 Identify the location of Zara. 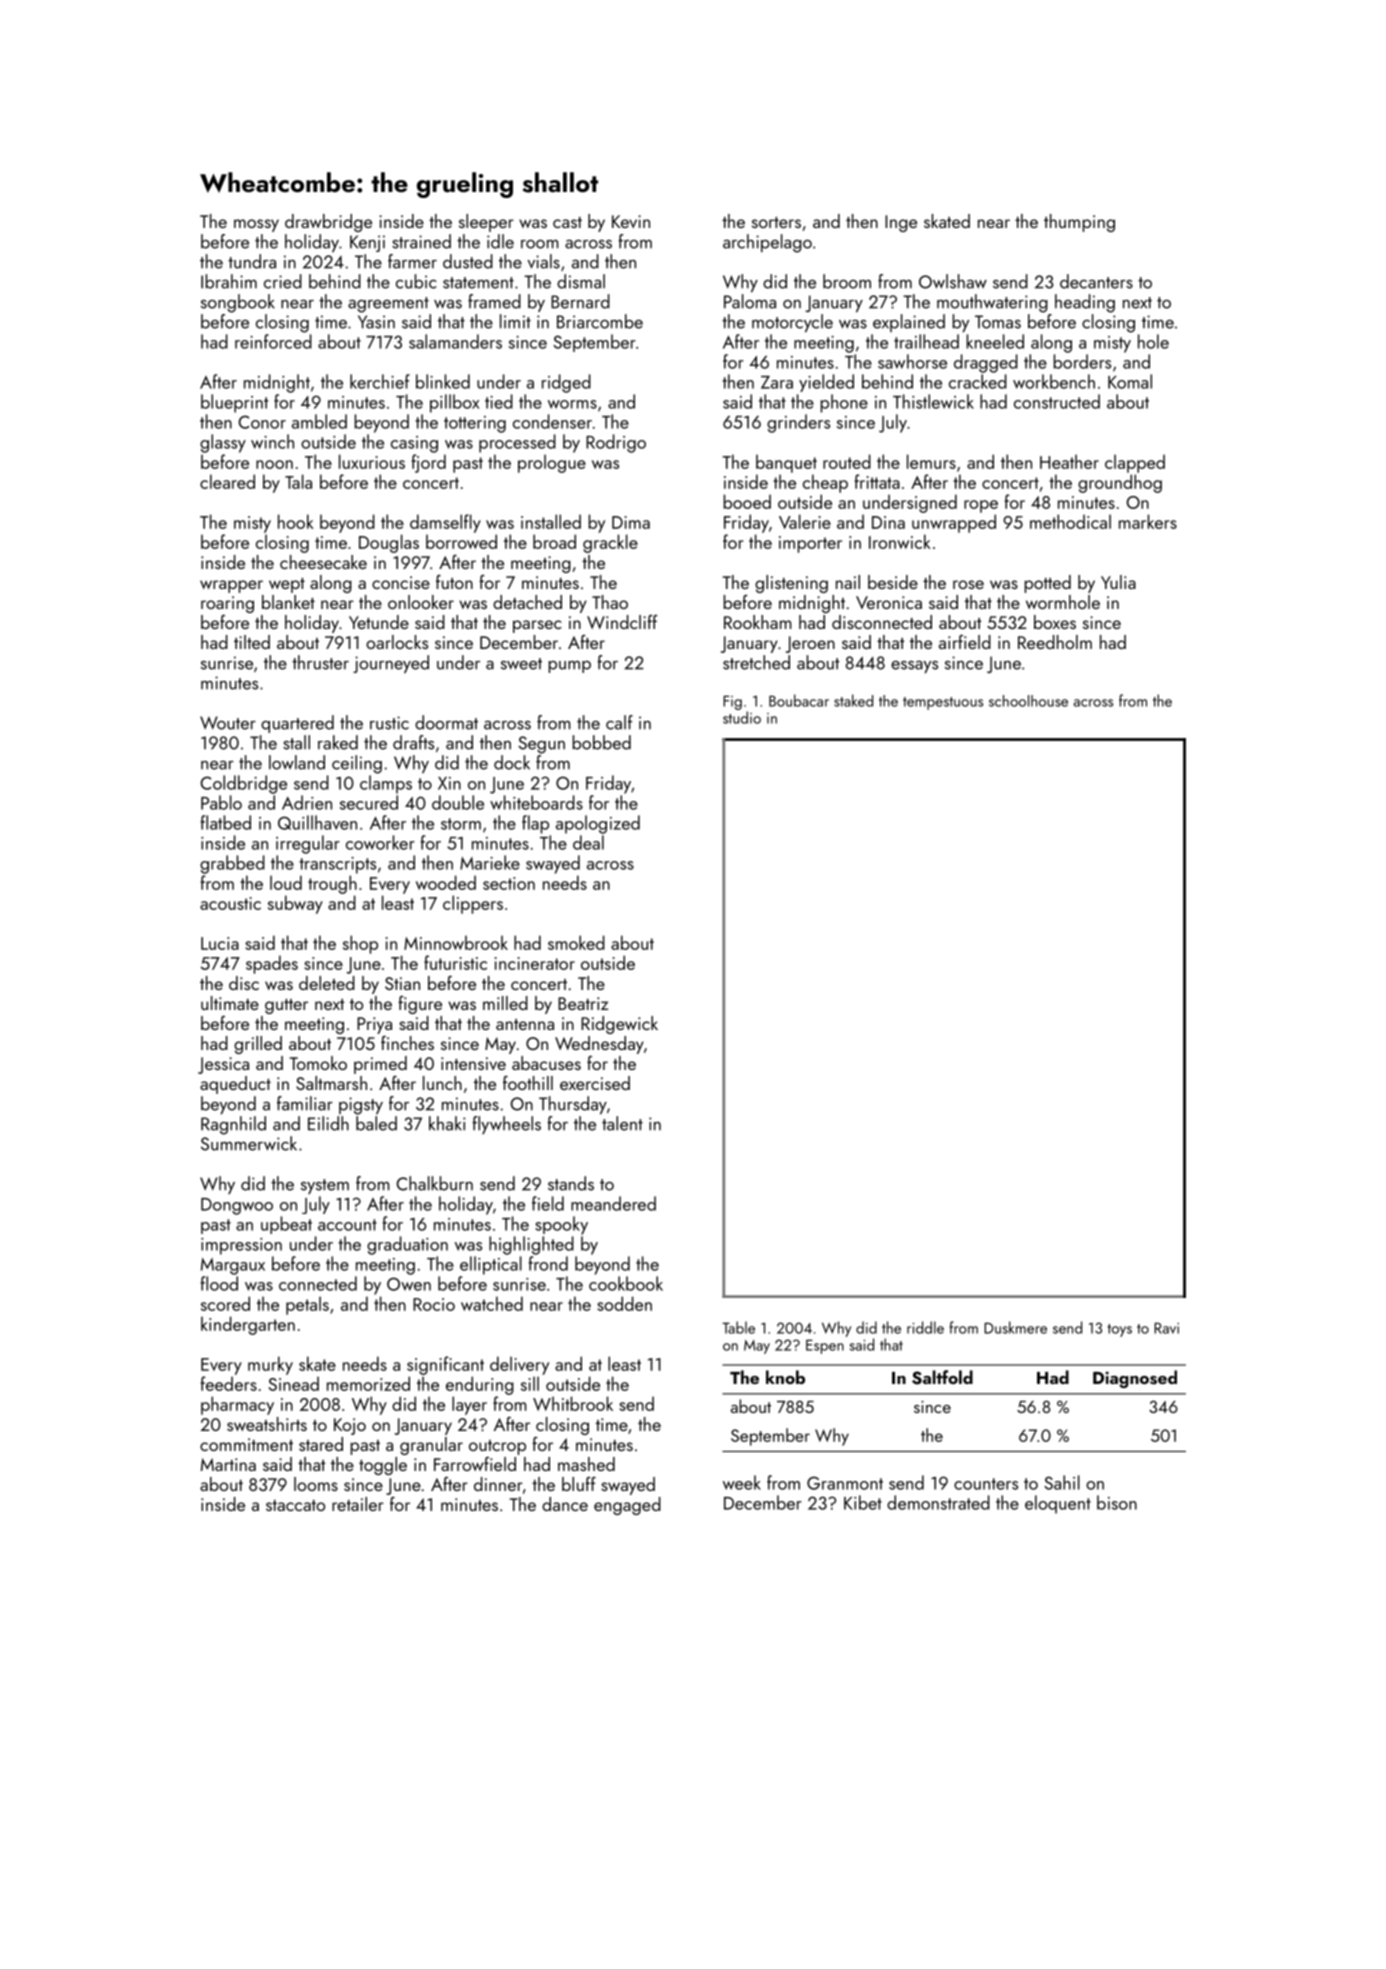
(777, 382).
